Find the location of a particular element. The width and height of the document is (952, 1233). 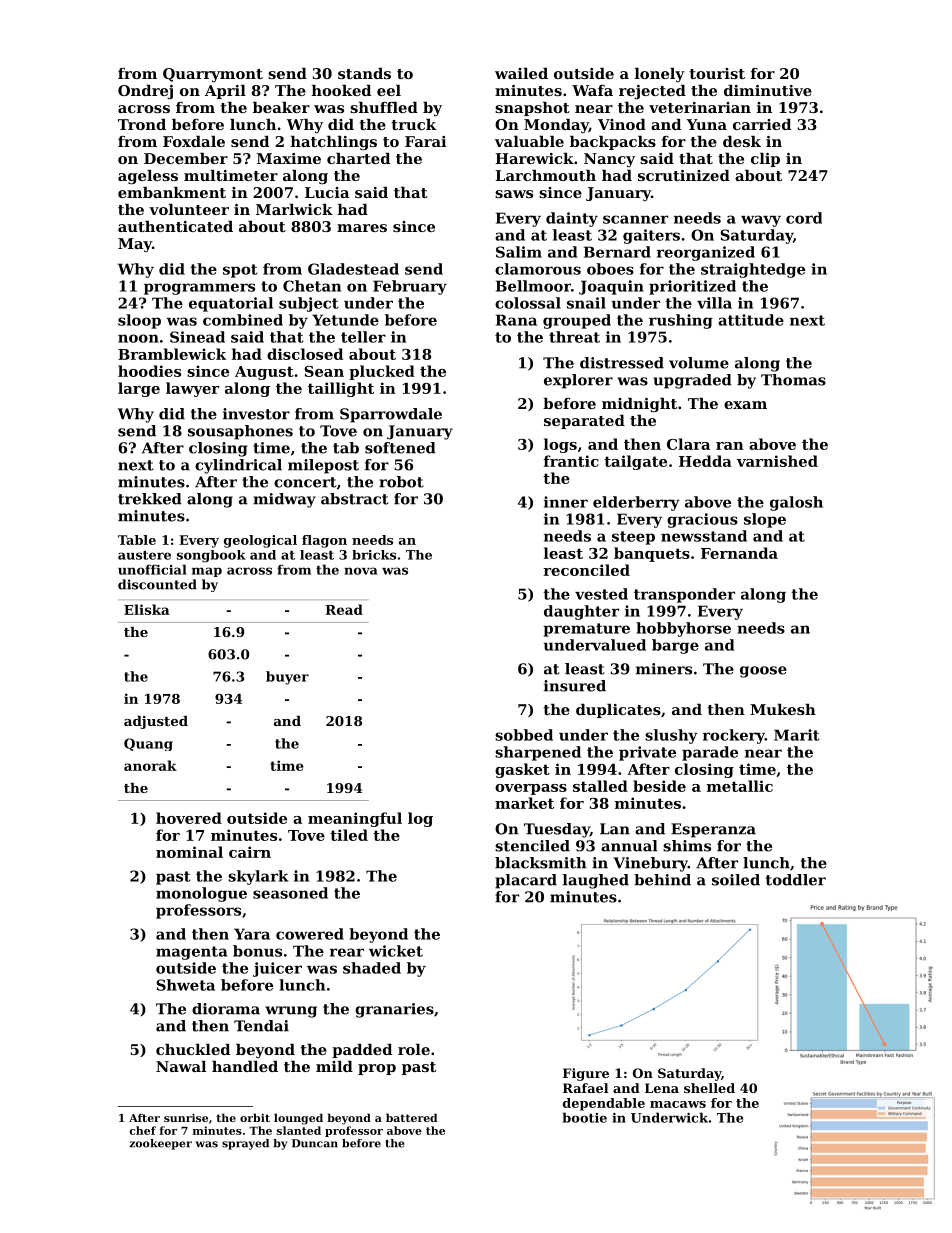

role is located at coordinates (414, 1049).
